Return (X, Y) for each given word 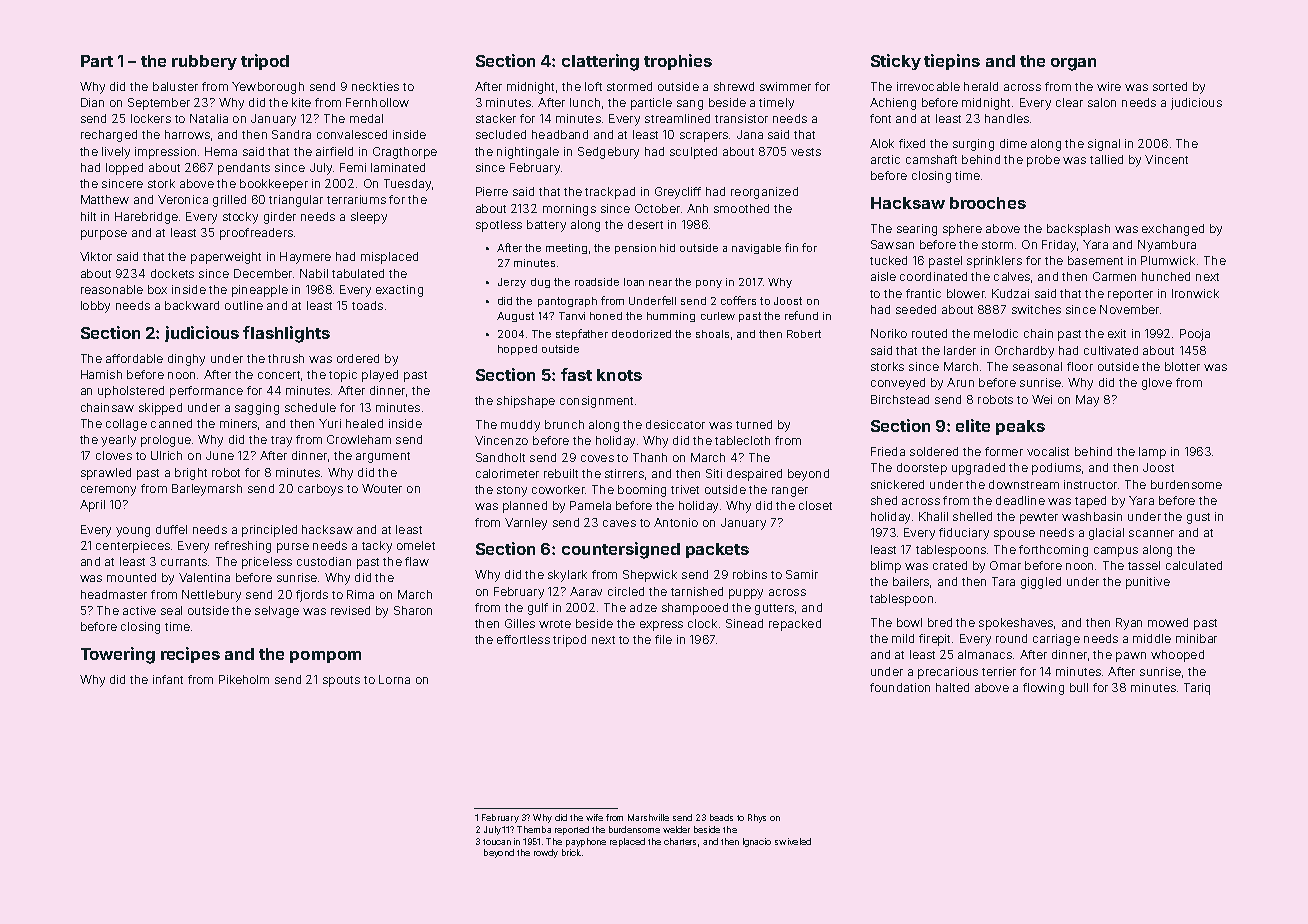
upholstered (131, 392)
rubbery (204, 62)
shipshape (526, 402)
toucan (497, 842)
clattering (600, 62)
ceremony (108, 491)
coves (597, 458)
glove (1157, 384)
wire (1109, 86)
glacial (1106, 534)
